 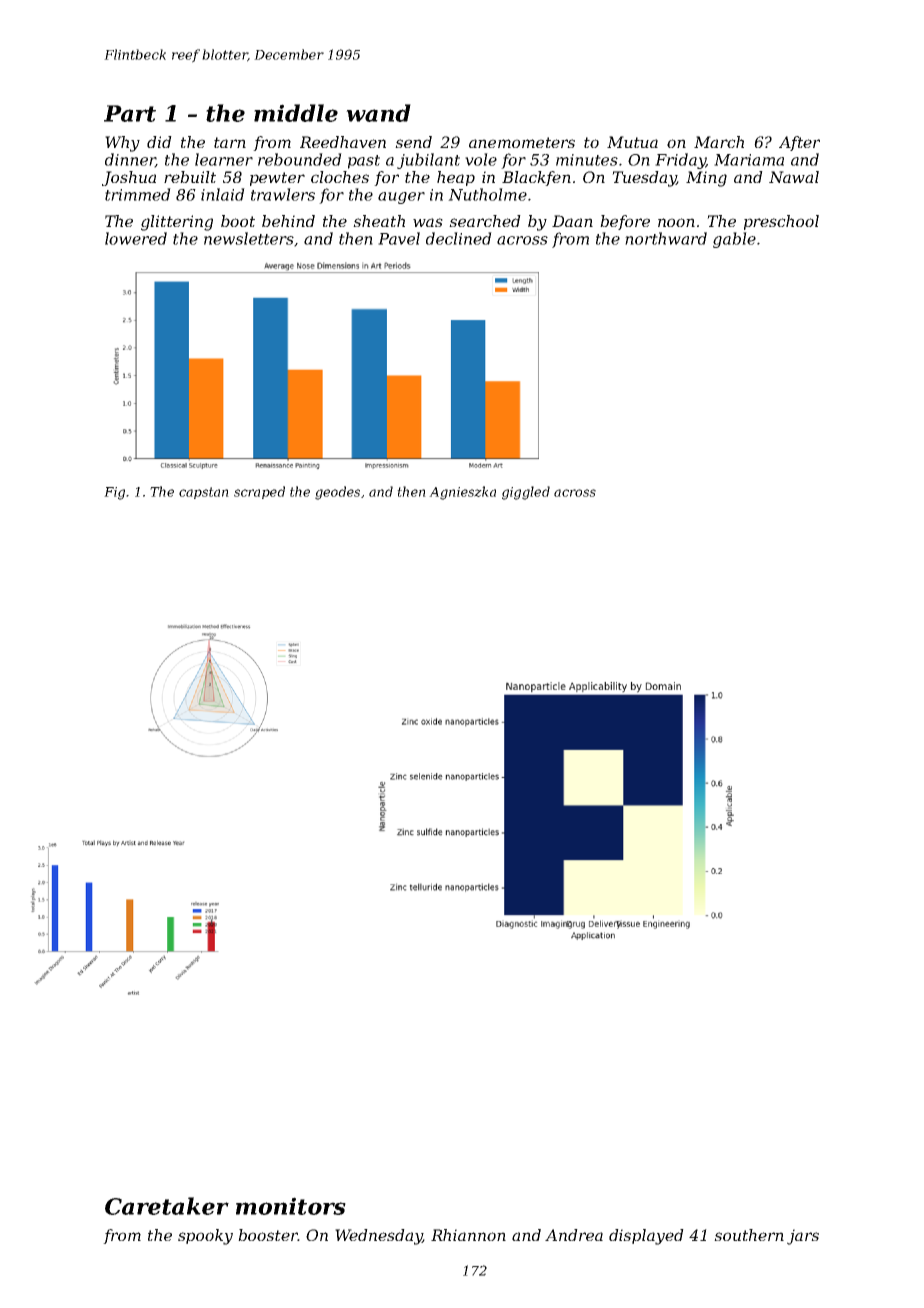 I want to click on declined, so click(x=459, y=238).
